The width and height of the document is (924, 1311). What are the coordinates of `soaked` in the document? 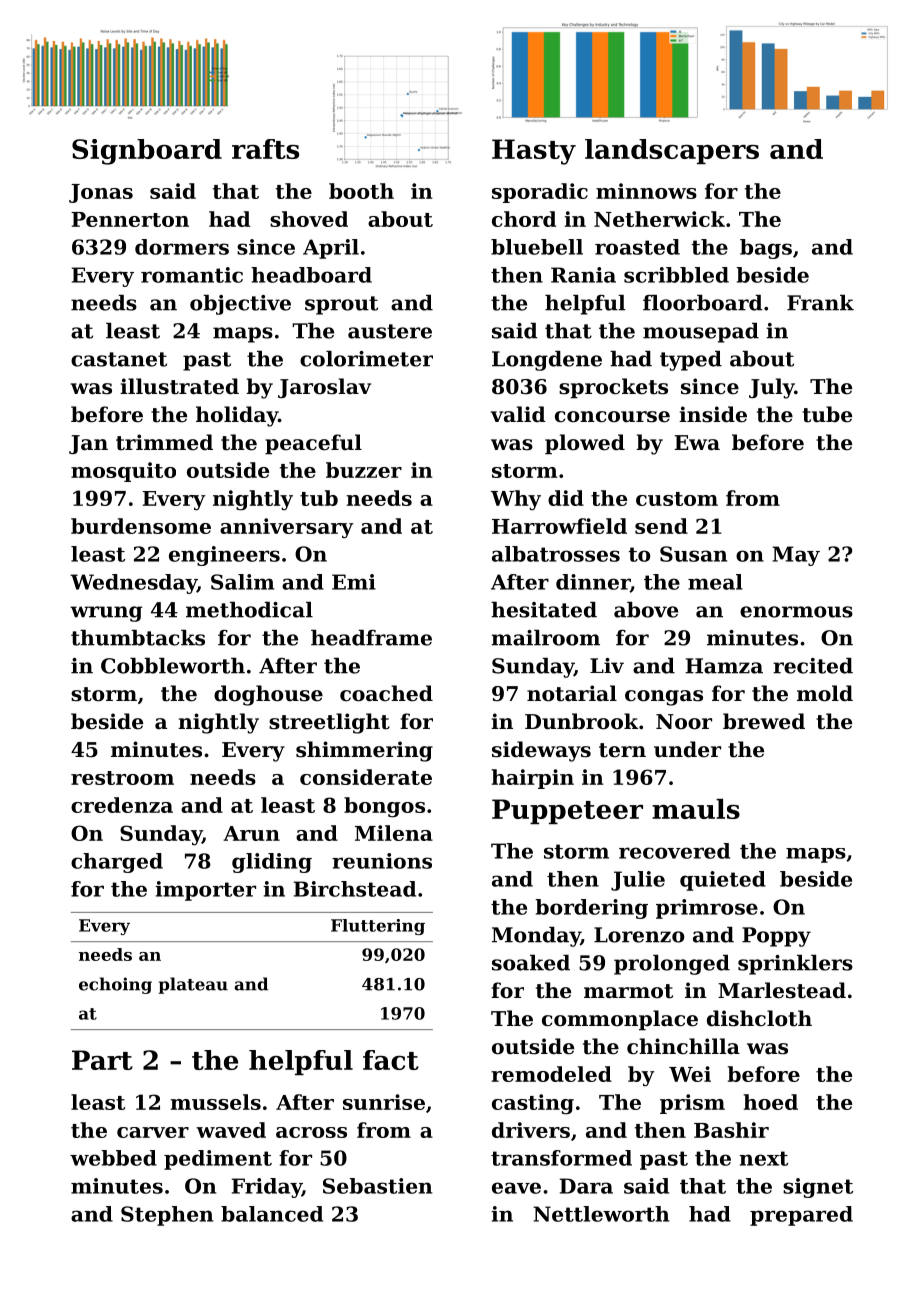 It's located at (531, 963).
